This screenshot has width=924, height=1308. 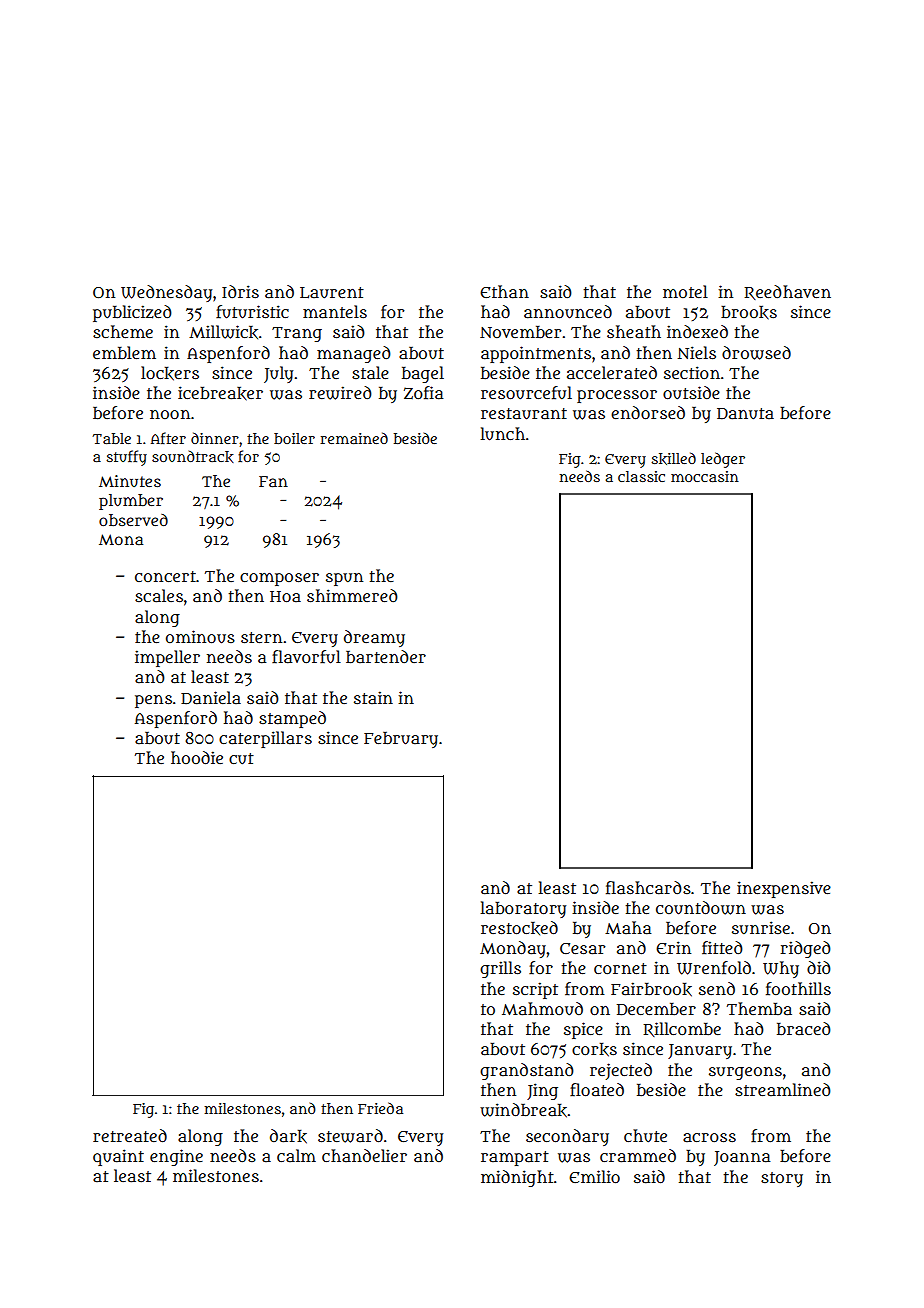 I want to click on hoodie, so click(x=197, y=757).
